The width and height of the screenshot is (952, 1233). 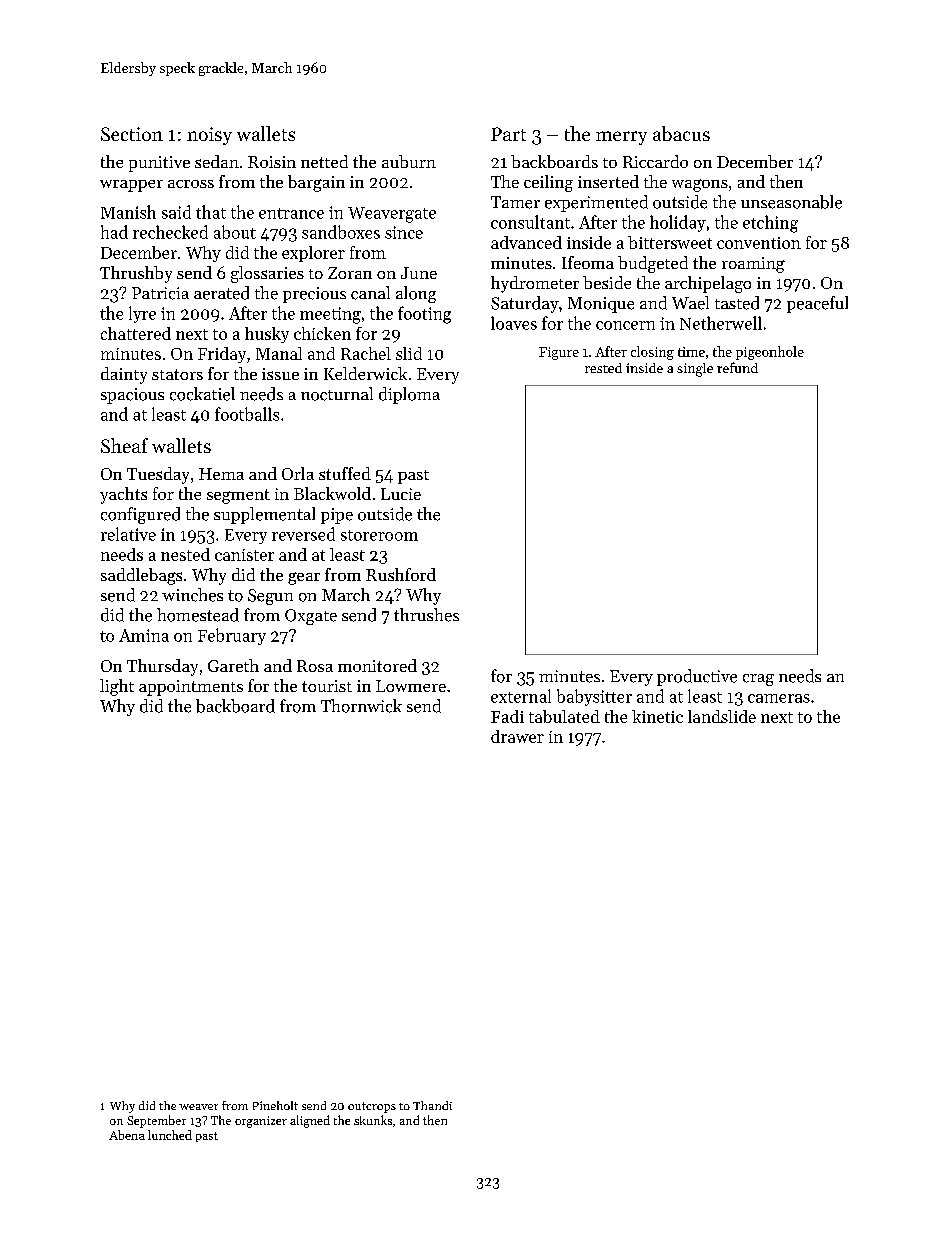 I want to click on hydrometer, so click(x=535, y=284).
